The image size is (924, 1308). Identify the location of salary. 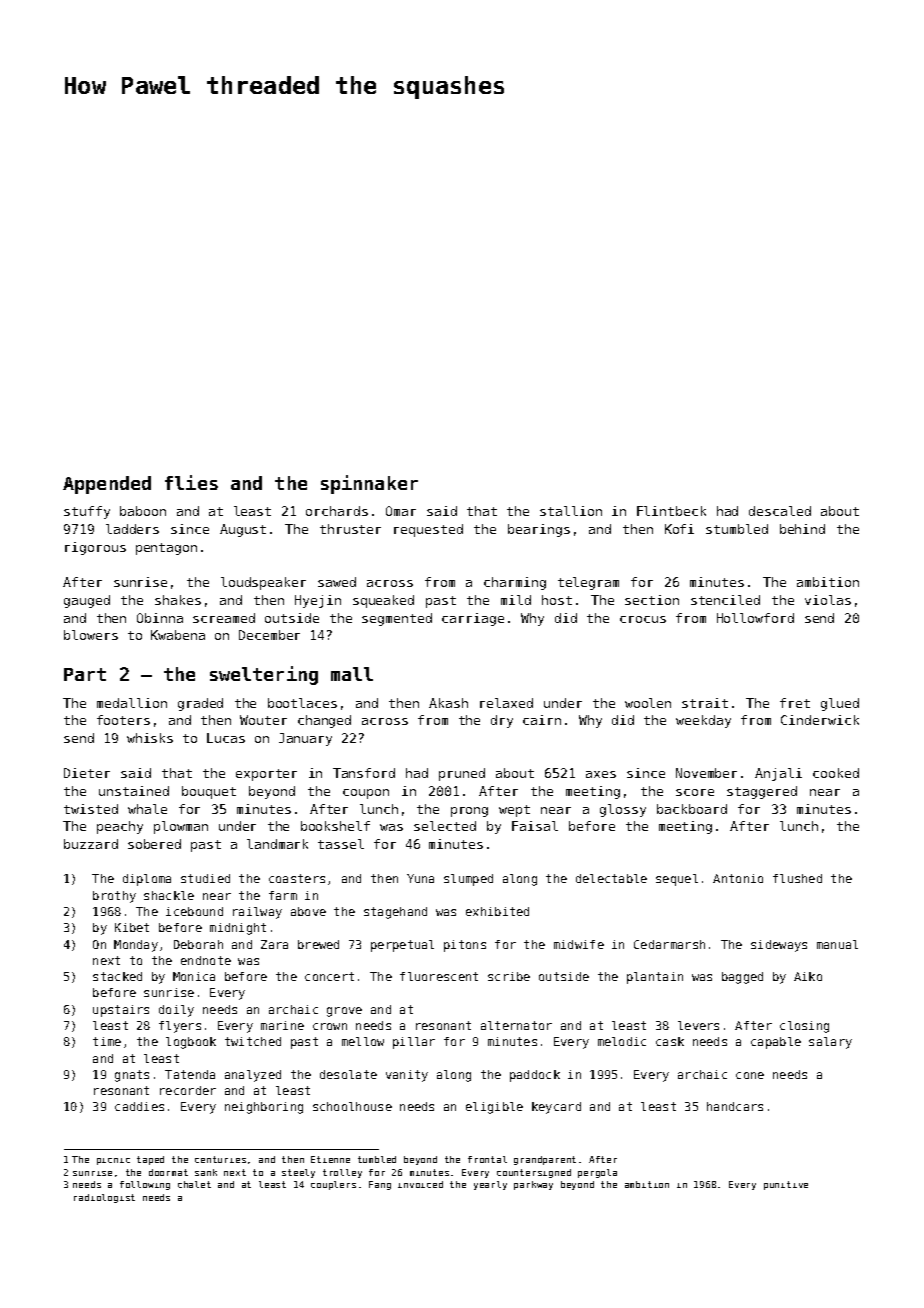
(830, 1043).
